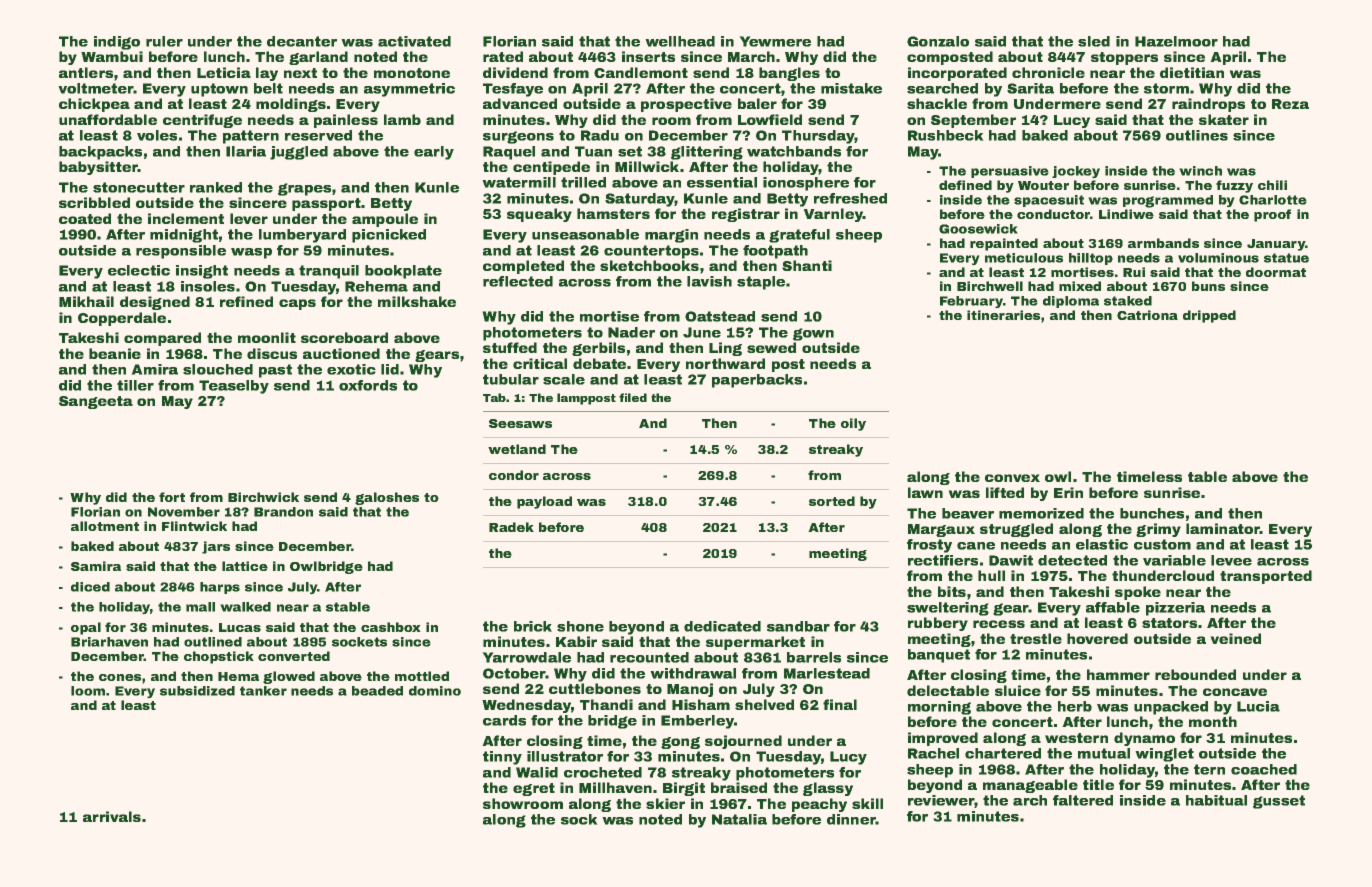  What do you see at coordinates (122, 319) in the document?
I see `Copperdale` at bounding box center [122, 319].
